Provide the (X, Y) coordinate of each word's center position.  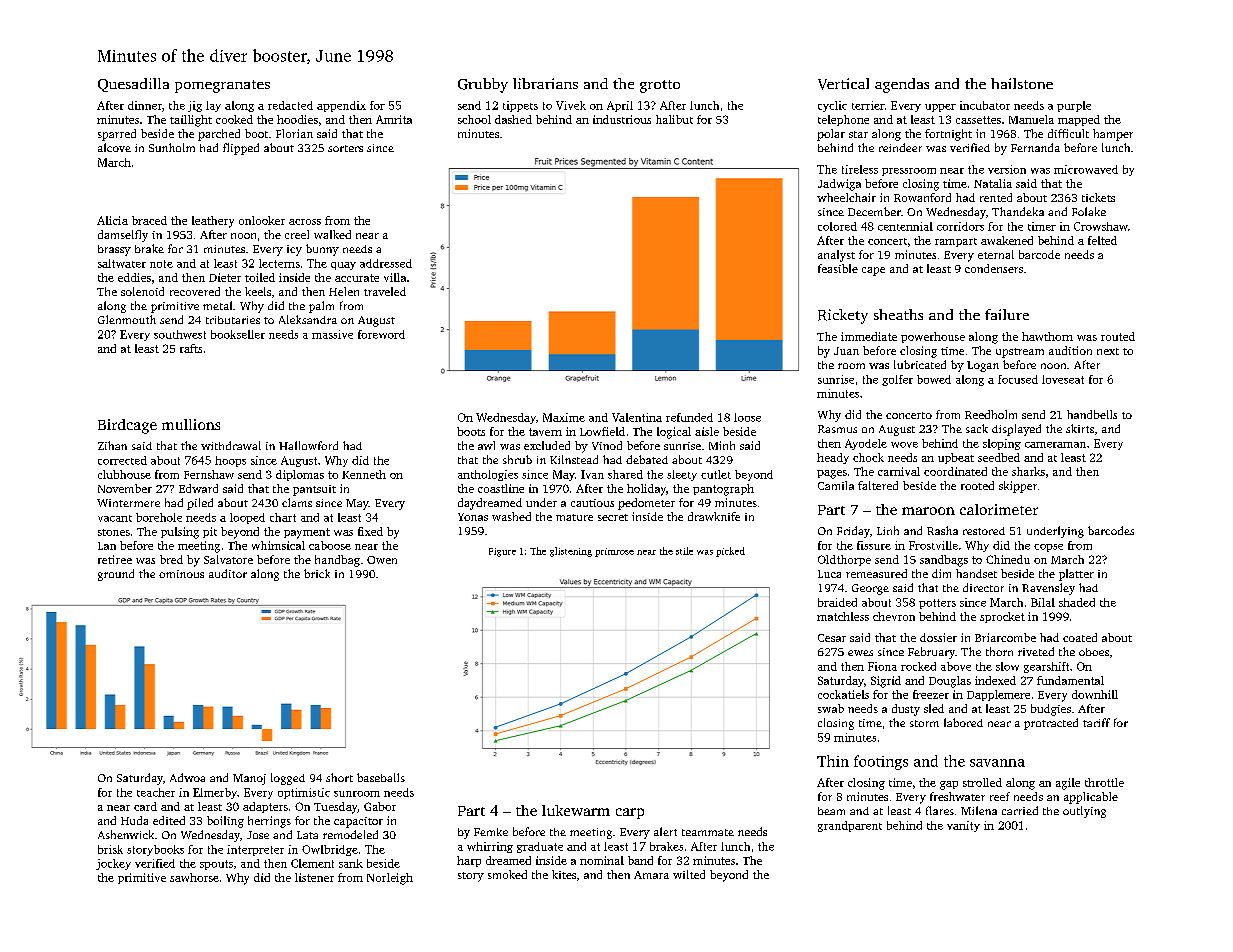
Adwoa (187, 777)
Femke (491, 832)
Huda (134, 820)
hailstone (1022, 83)
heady (833, 458)
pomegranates (222, 86)
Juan (846, 351)
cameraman (1055, 445)
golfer (897, 380)
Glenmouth (127, 319)
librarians (545, 83)
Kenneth (364, 474)
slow (1007, 666)
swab (831, 708)
